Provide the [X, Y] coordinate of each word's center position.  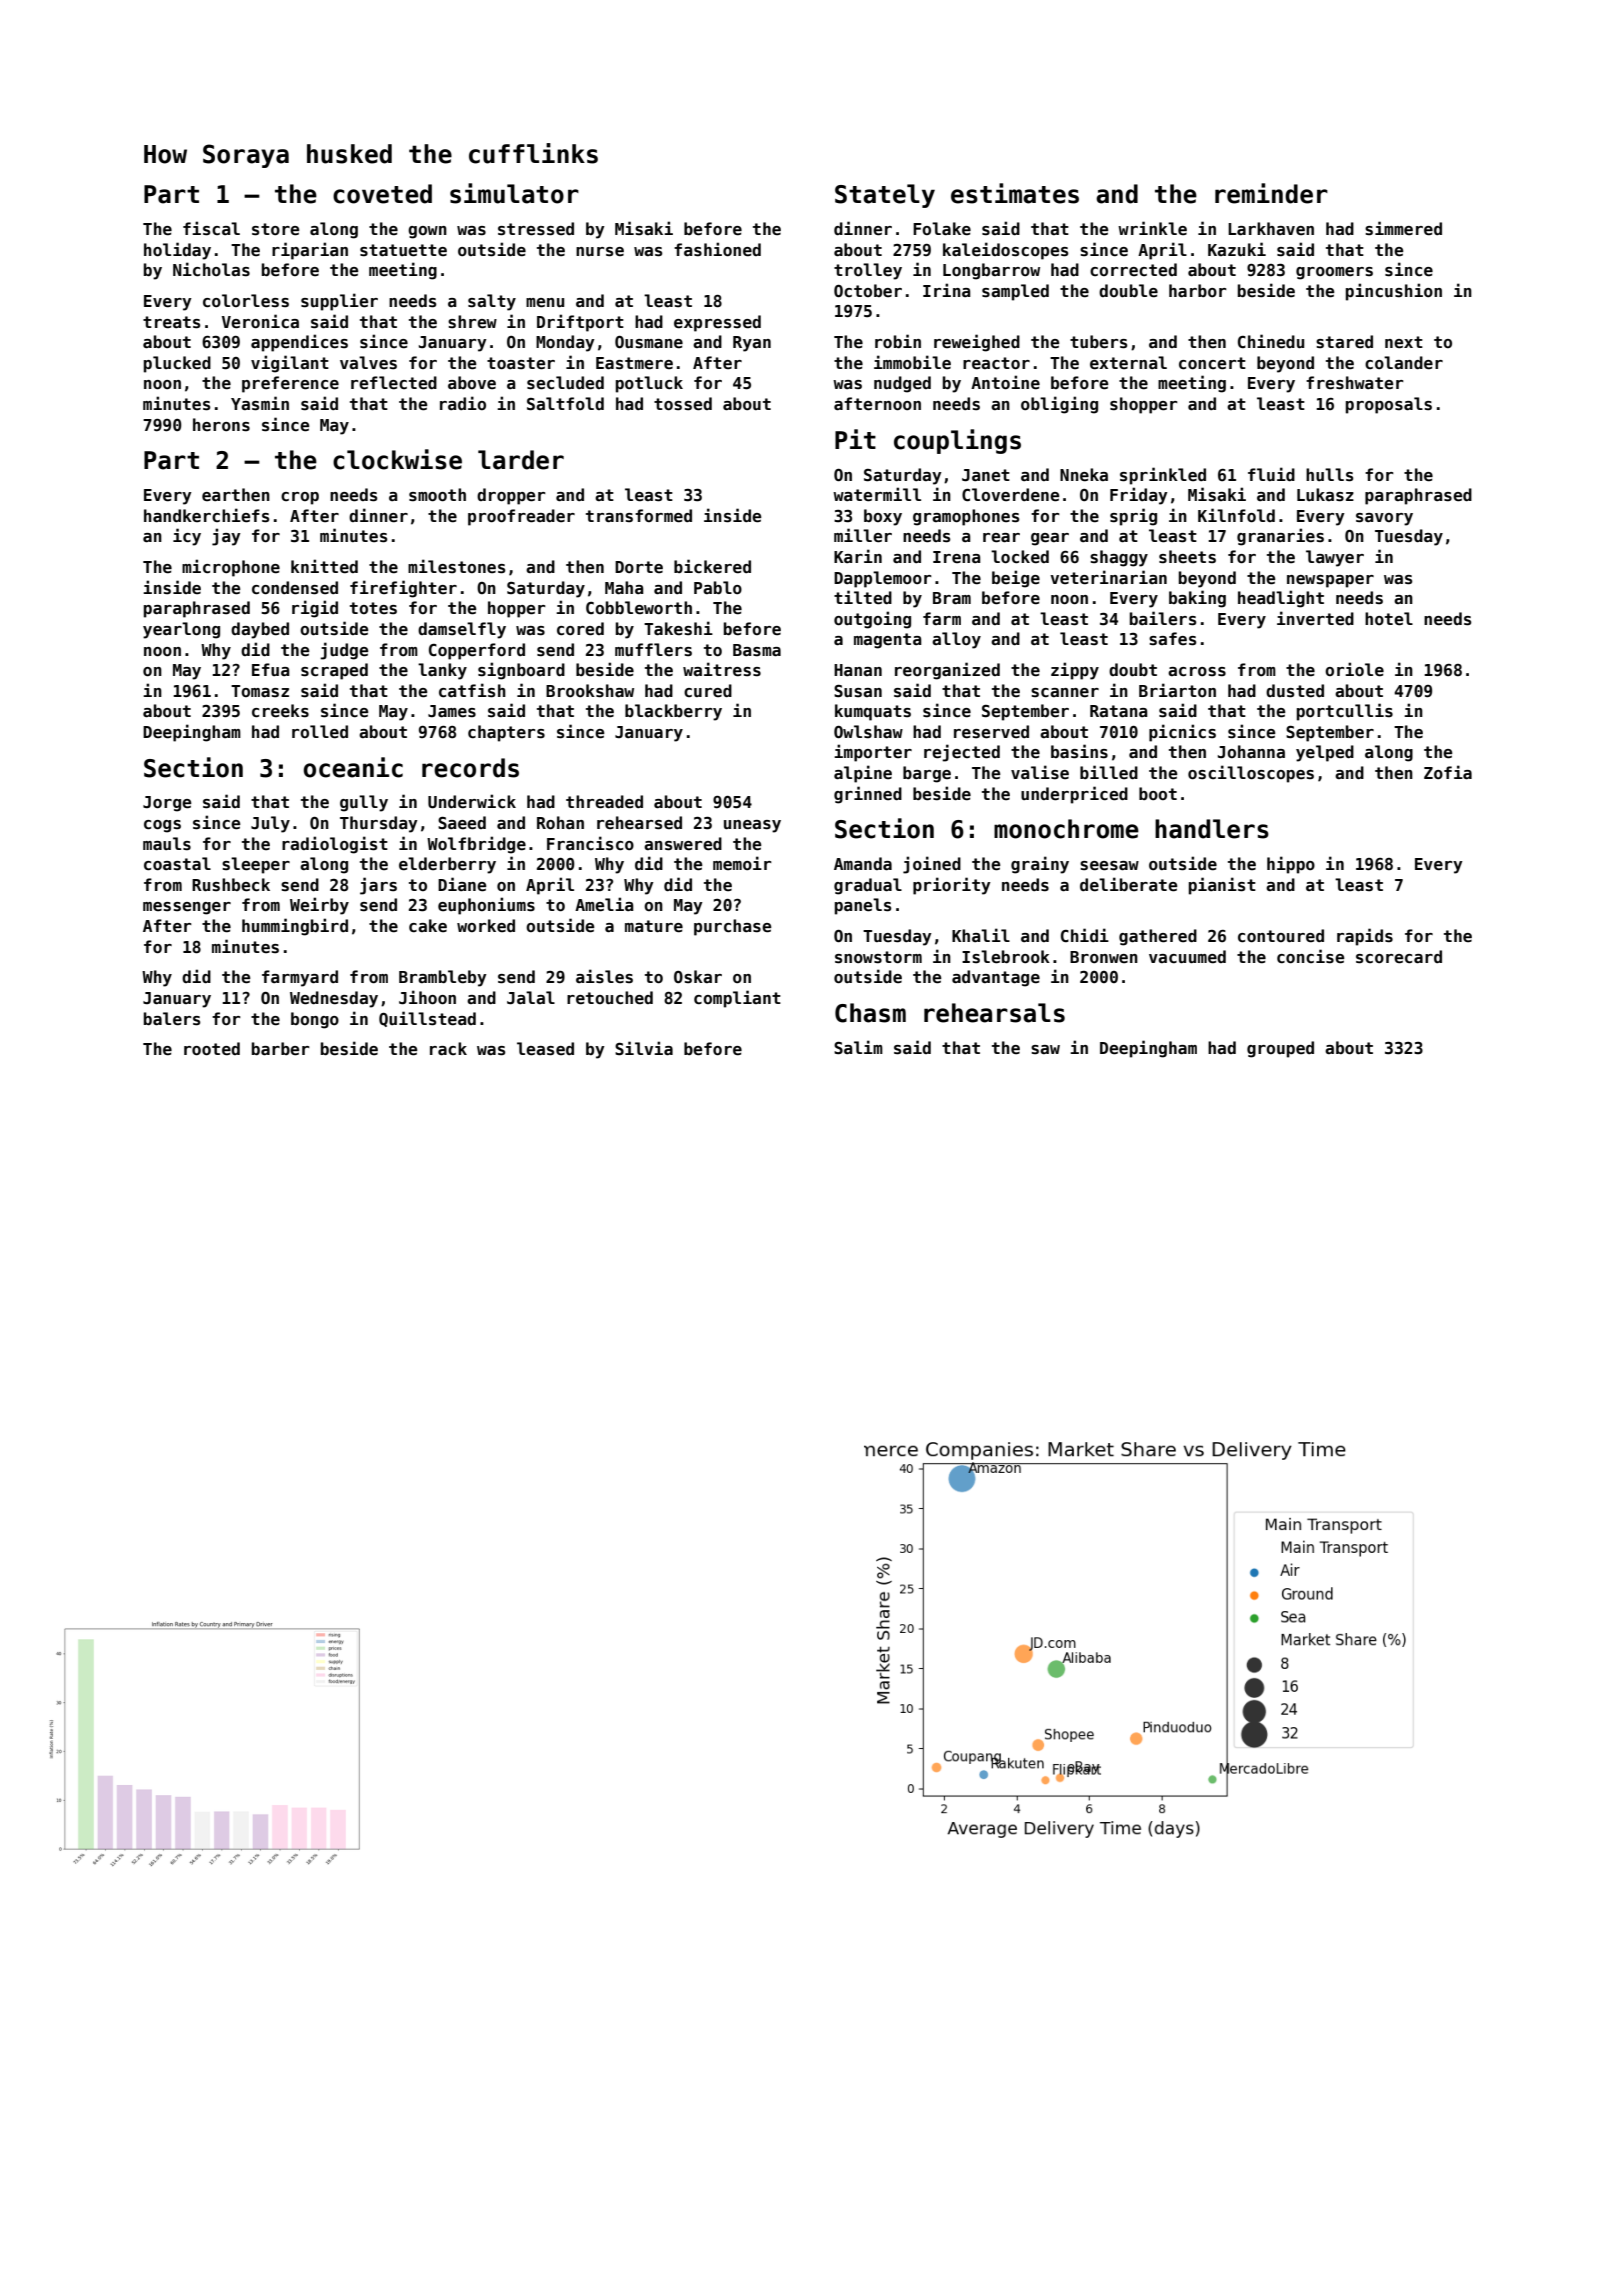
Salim [858, 1047]
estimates [1015, 193]
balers [172, 1019]
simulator [514, 193]
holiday [177, 251]
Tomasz [260, 691]
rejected [962, 753]
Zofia [1448, 772]
